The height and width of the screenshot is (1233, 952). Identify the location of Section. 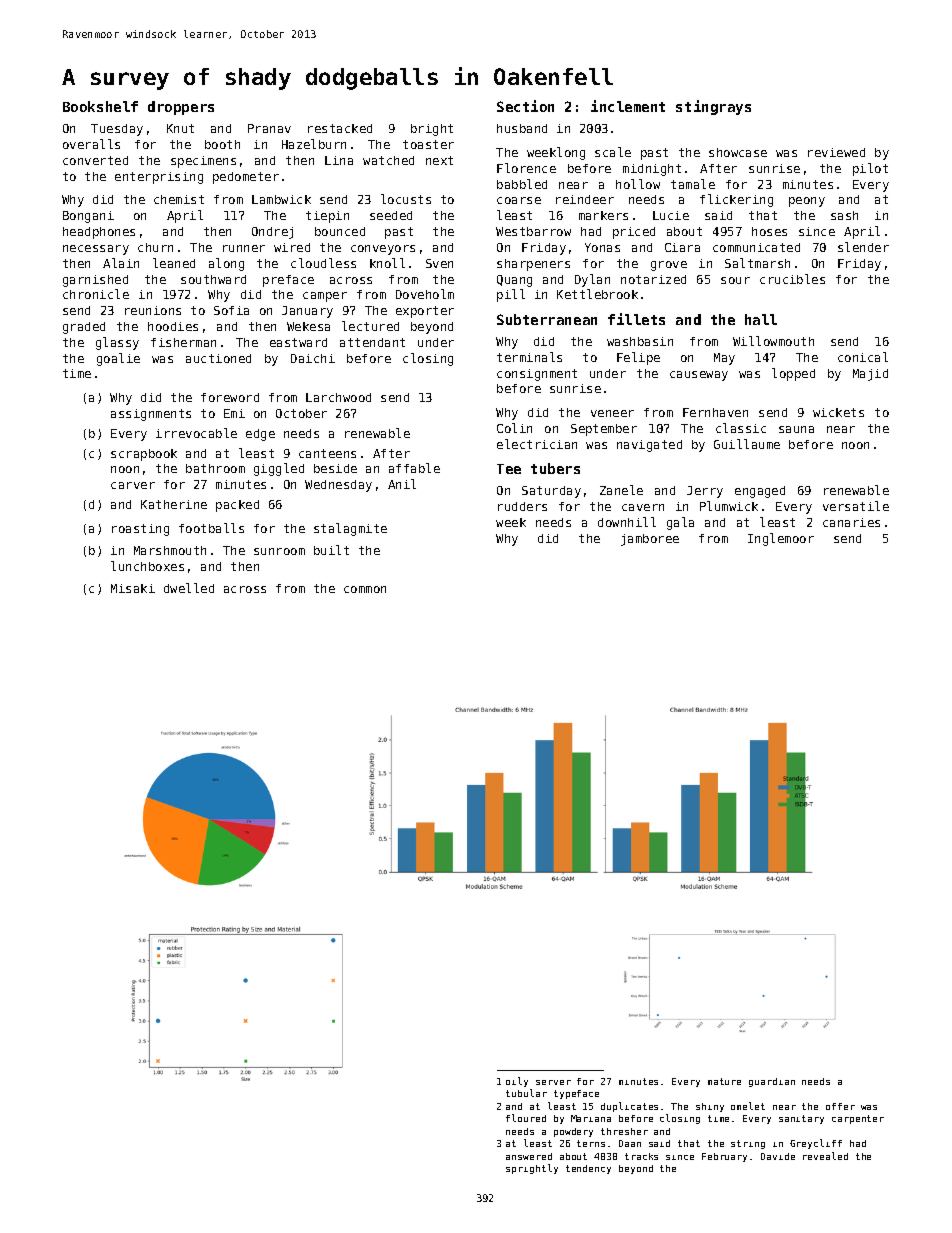
(525, 106).
